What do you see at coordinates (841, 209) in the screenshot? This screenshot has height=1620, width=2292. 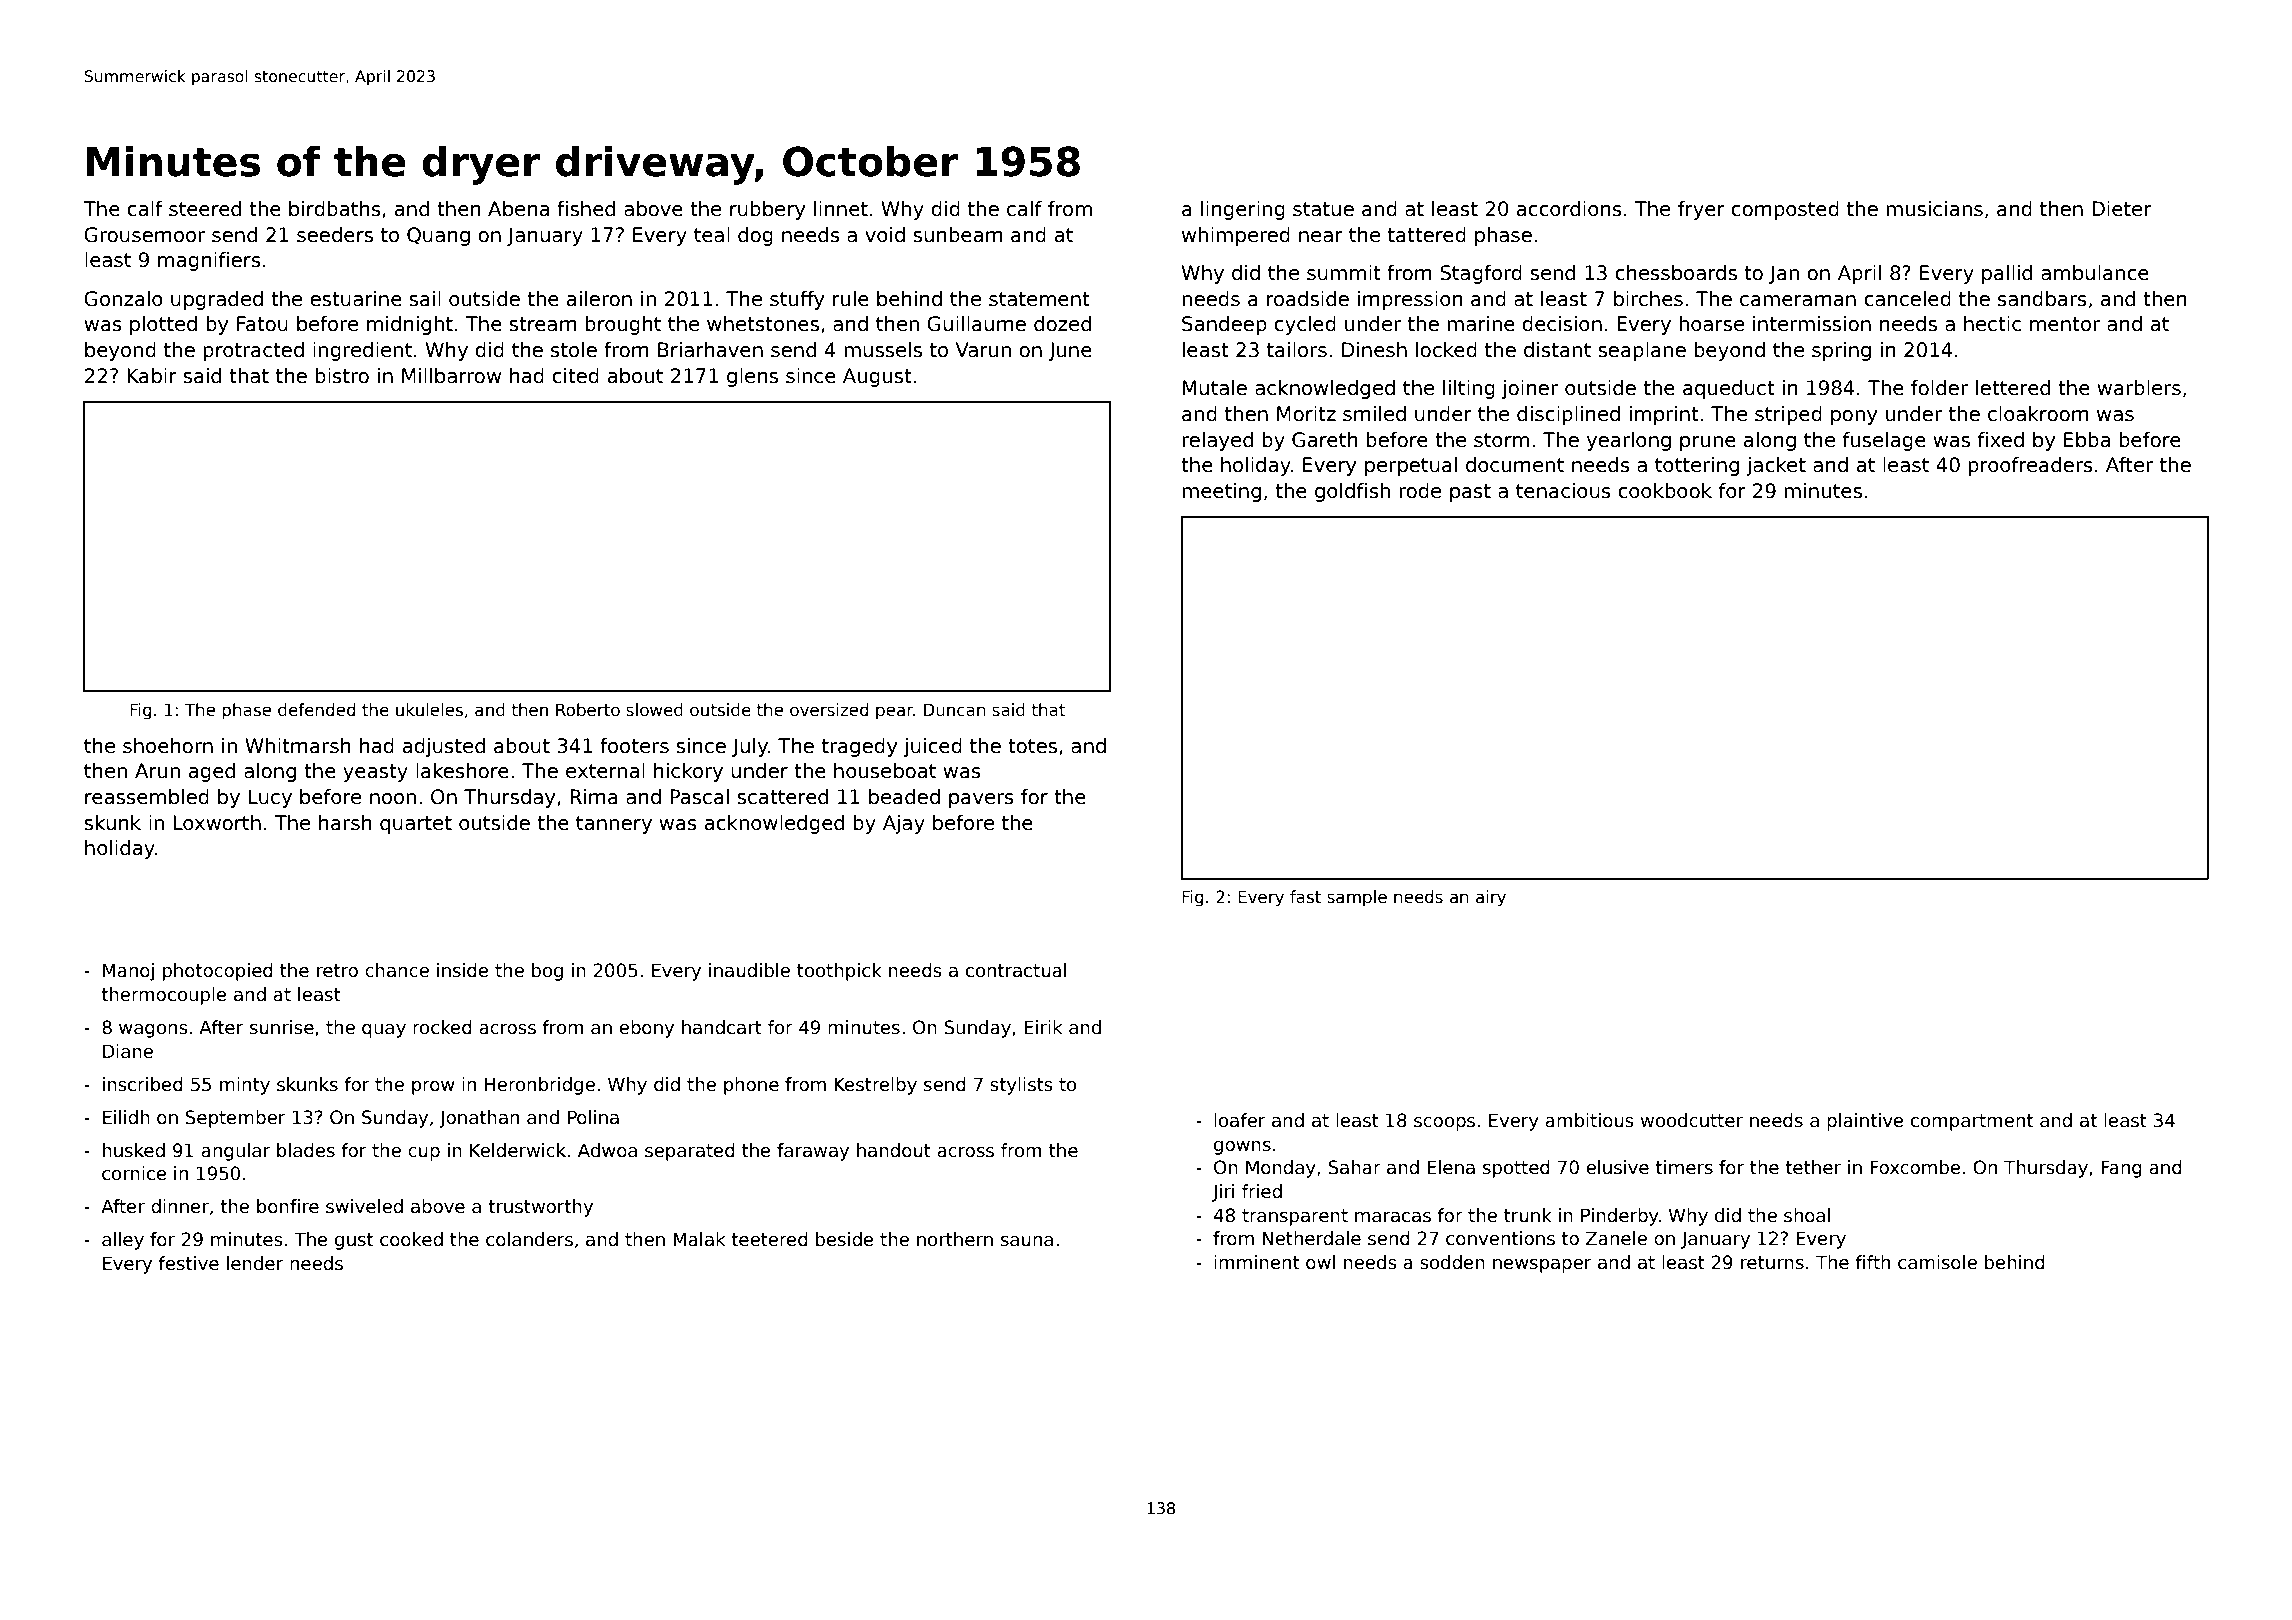 I see `linnet` at bounding box center [841, 209].
